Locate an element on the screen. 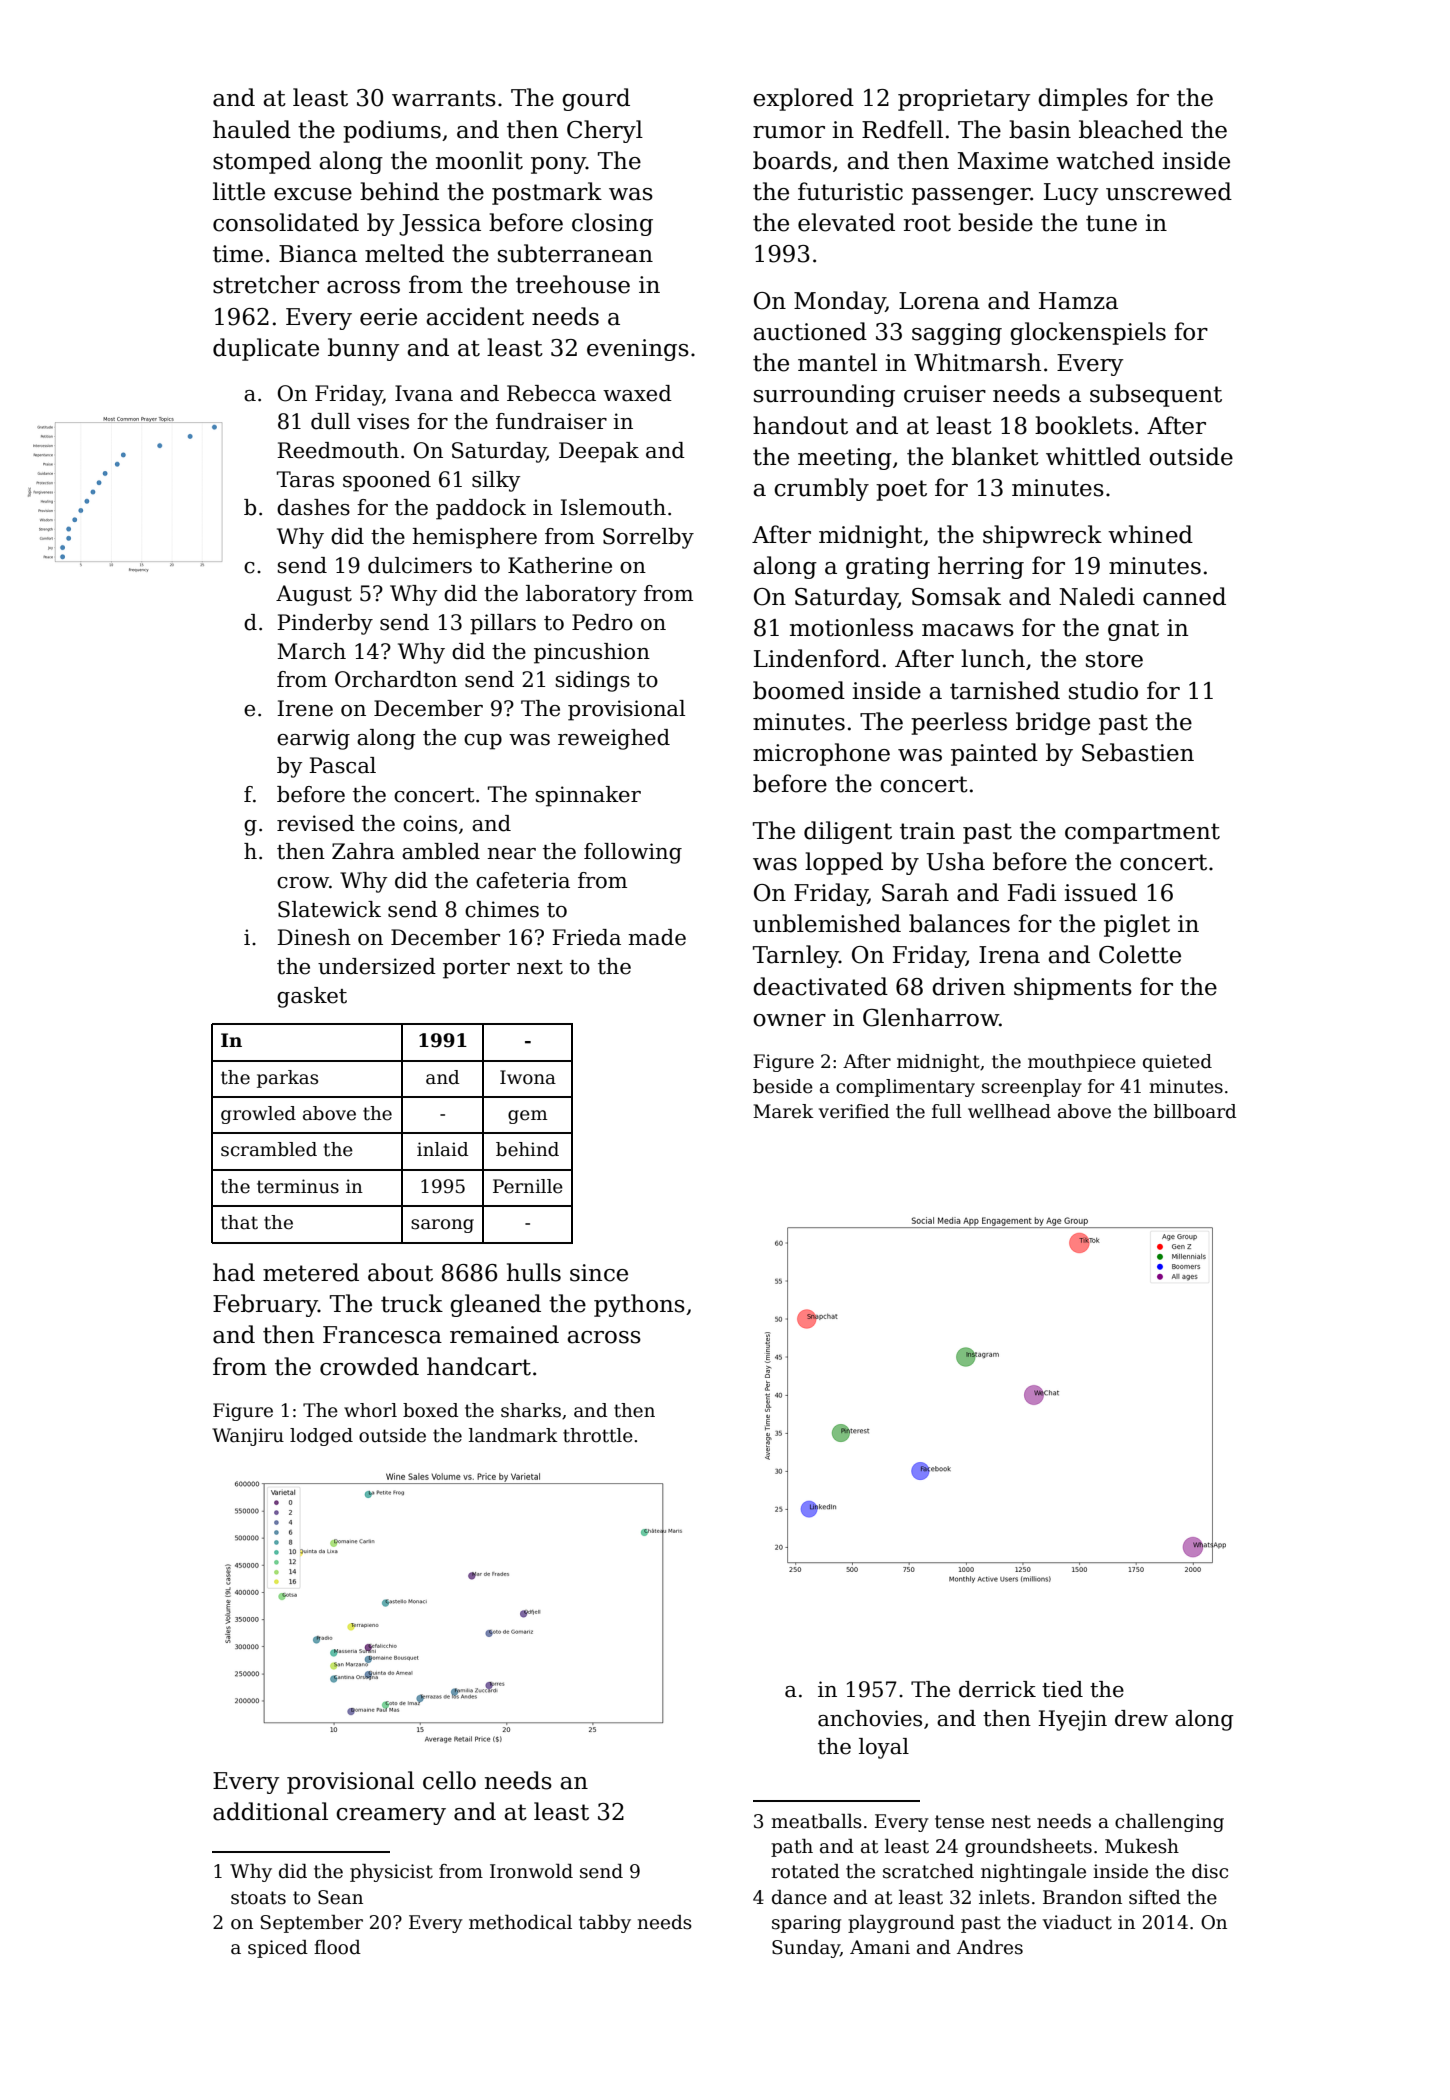  evenings is located at coordinates (638, 350).
